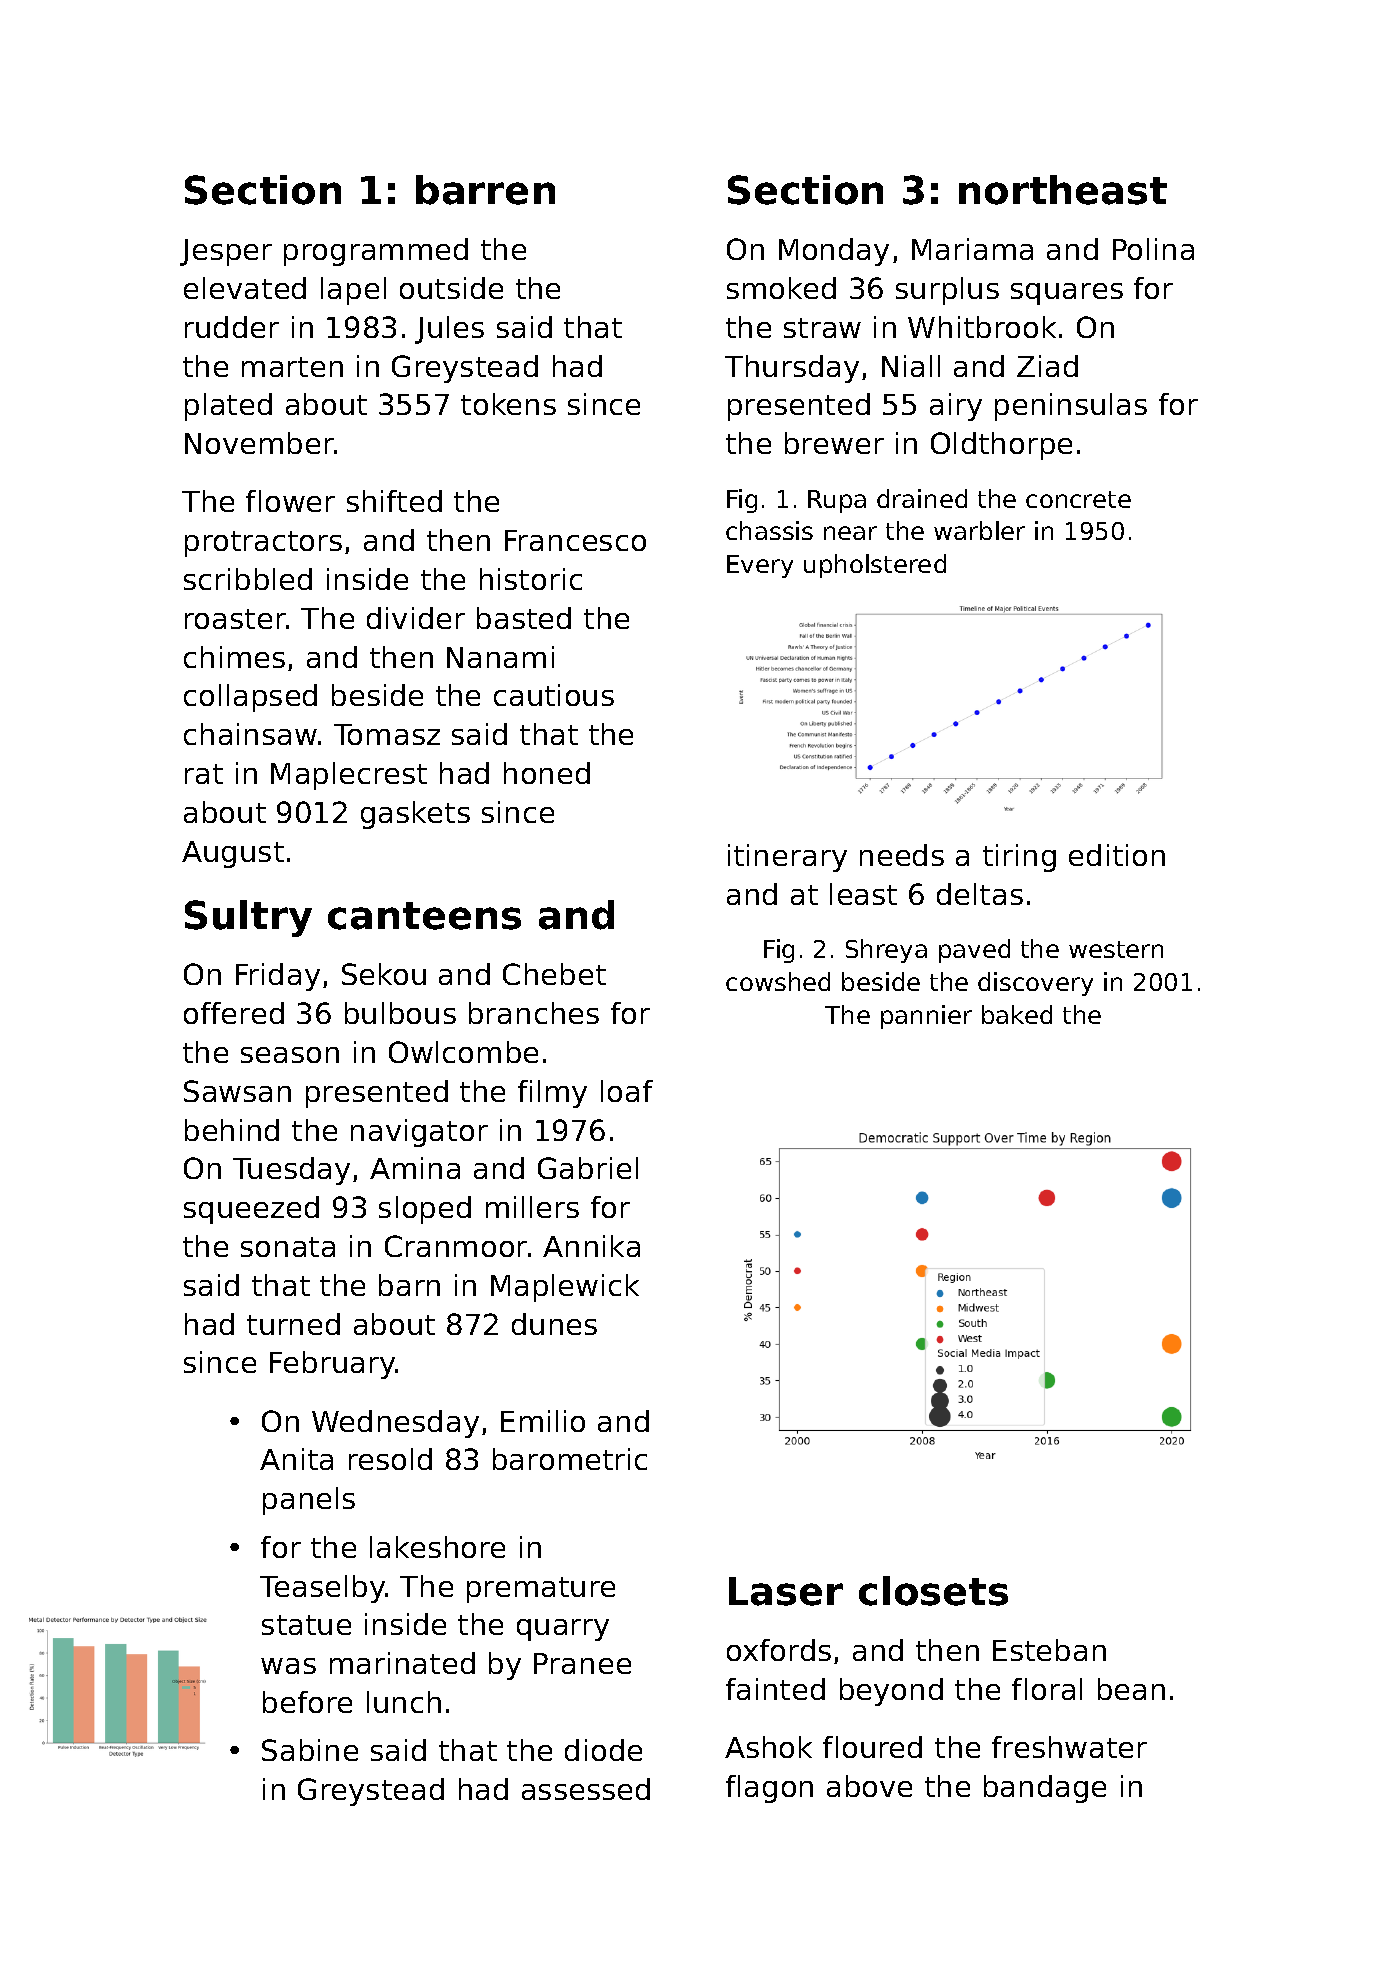 The width and height of the screenshot is (1386, 1969). I want to click on Sawsan, so click(237, 1091).
